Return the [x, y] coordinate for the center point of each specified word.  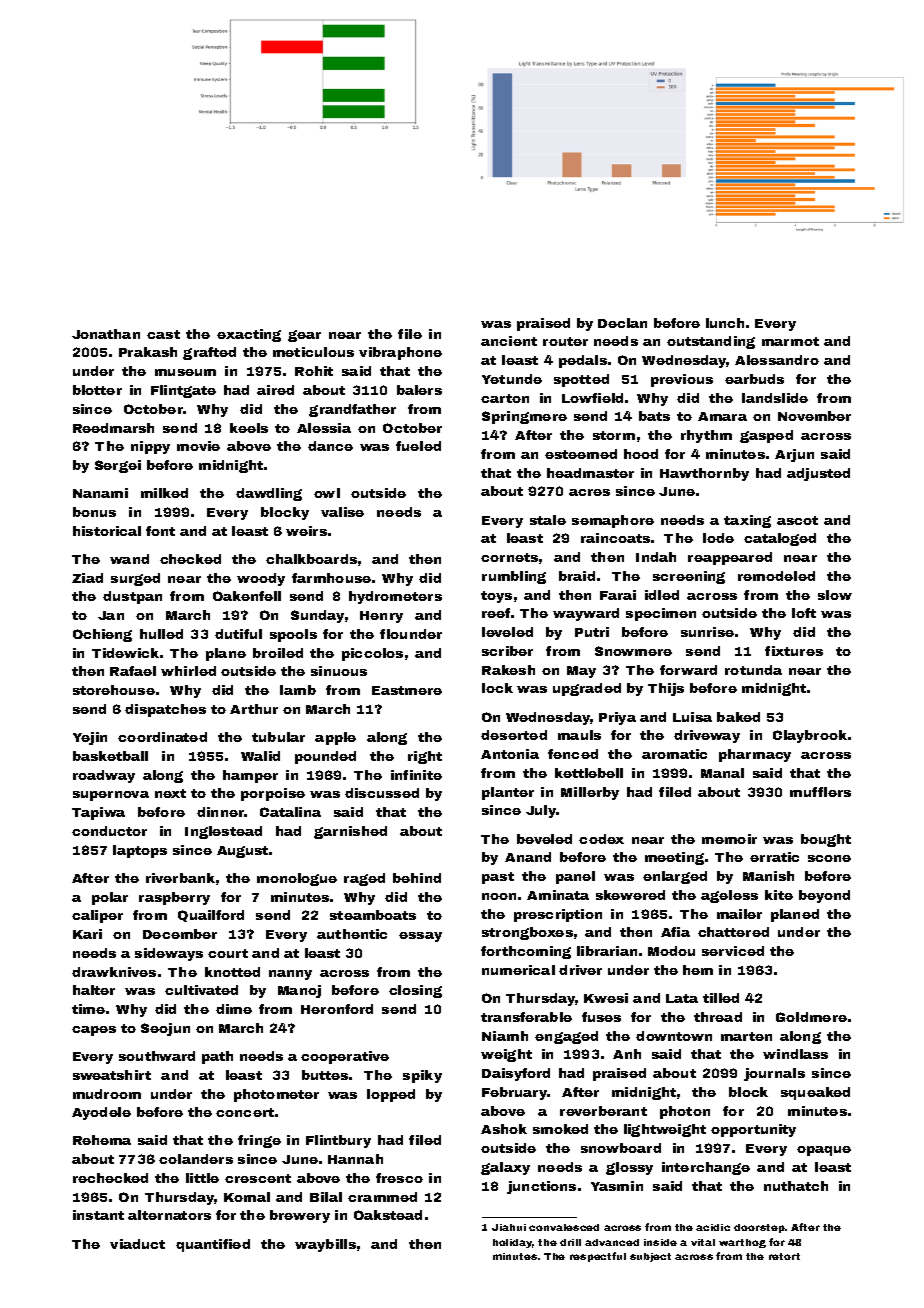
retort [784, 1256]
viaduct [137, 1244]
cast [163, 334]
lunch [725, 323]
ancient [509, 341]
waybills [325, 1245]
